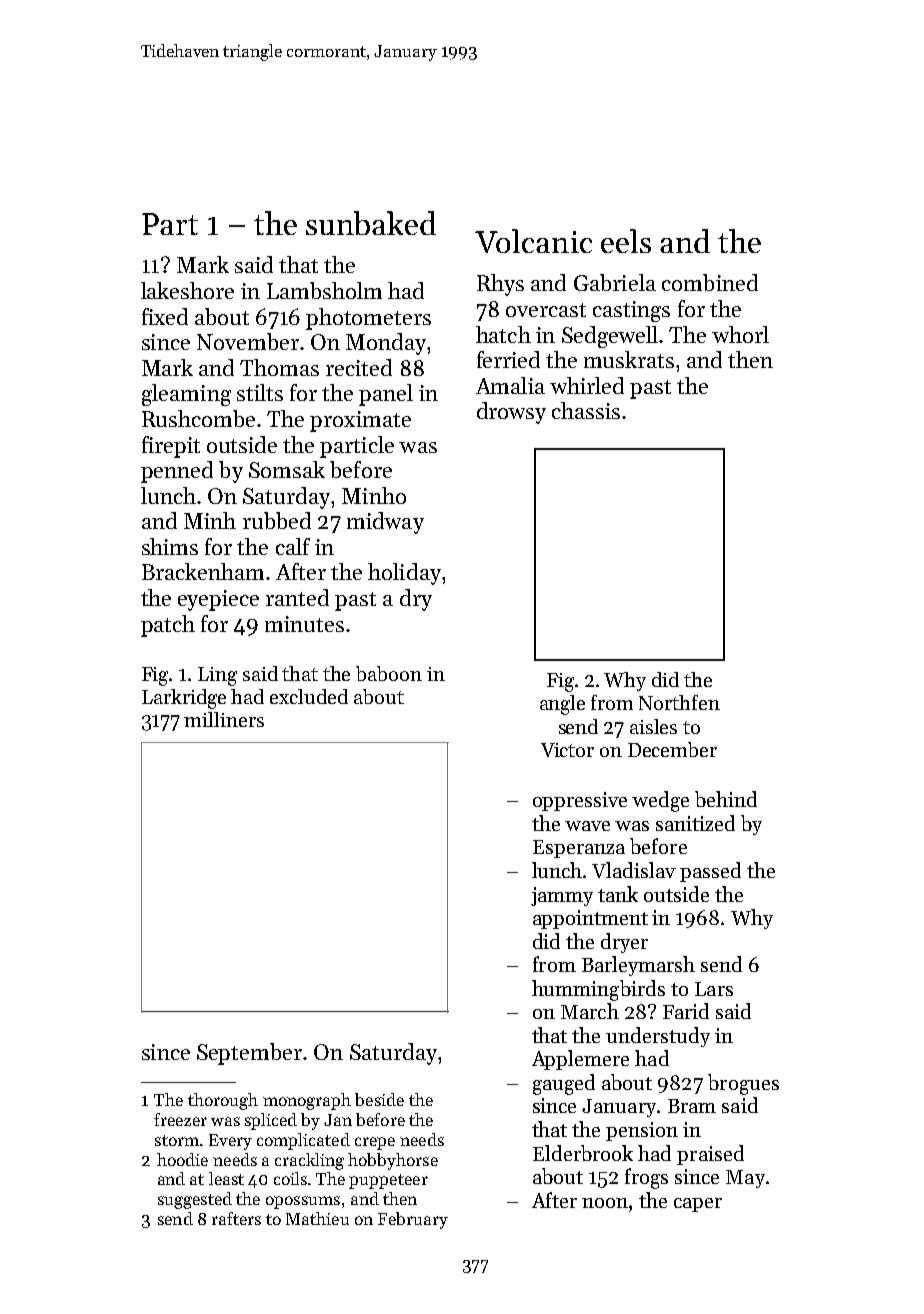 The height and width of the page is (1314, 924). Describe the element at coordinates (277, 520) in the page. I see `rubbed` at that location.
